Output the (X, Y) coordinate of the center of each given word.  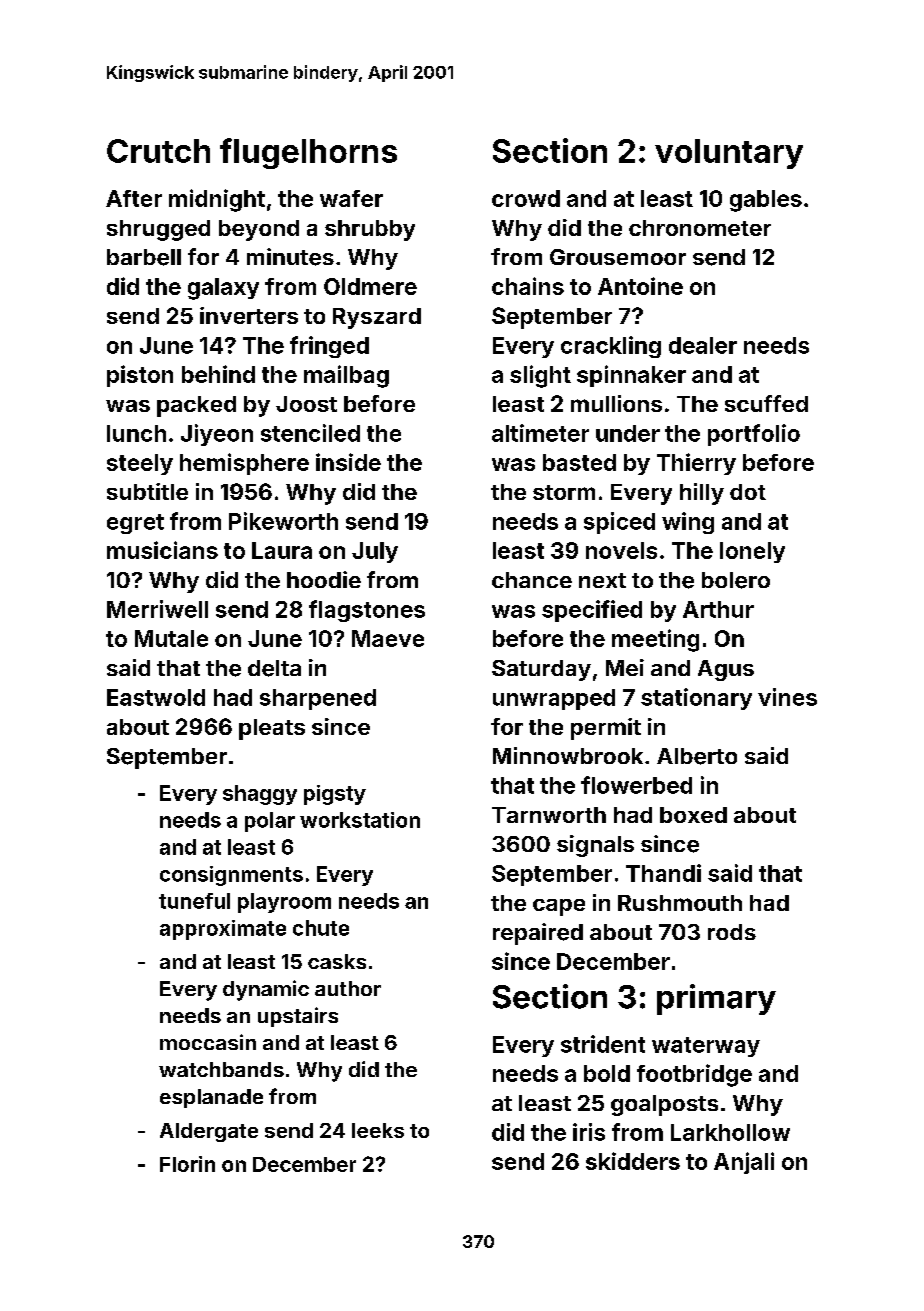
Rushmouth (680, 903)
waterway (706, 1047)
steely (140, 464)
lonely (752, 552)
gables (766, 201)
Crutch (158, 151)
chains (528, 286)
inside (348, 462)
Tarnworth (549, 815)
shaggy (260, 795)
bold (607, 1073)
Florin (187, 1164)
